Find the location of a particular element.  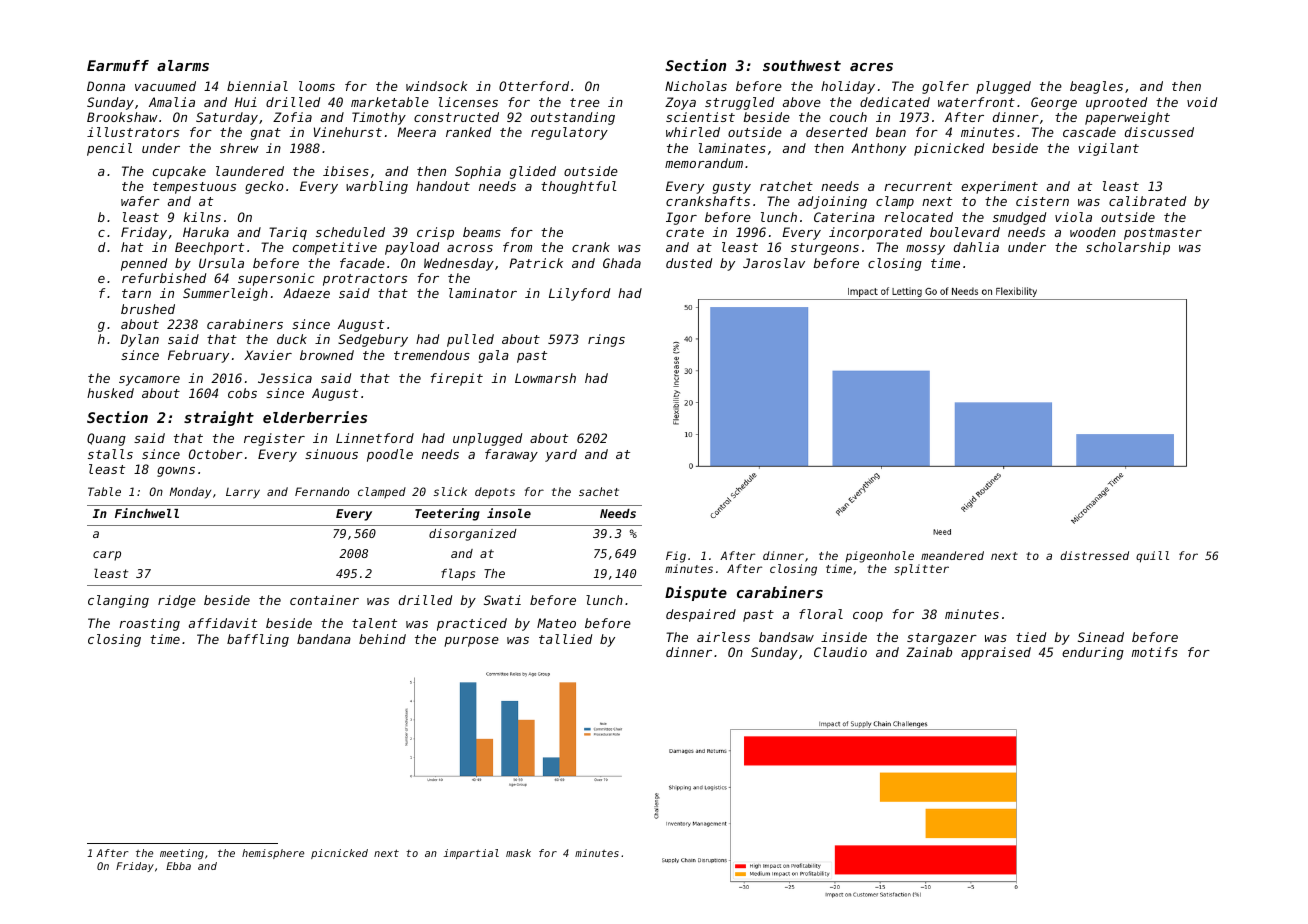

container is located at coordinates (324, 600).
